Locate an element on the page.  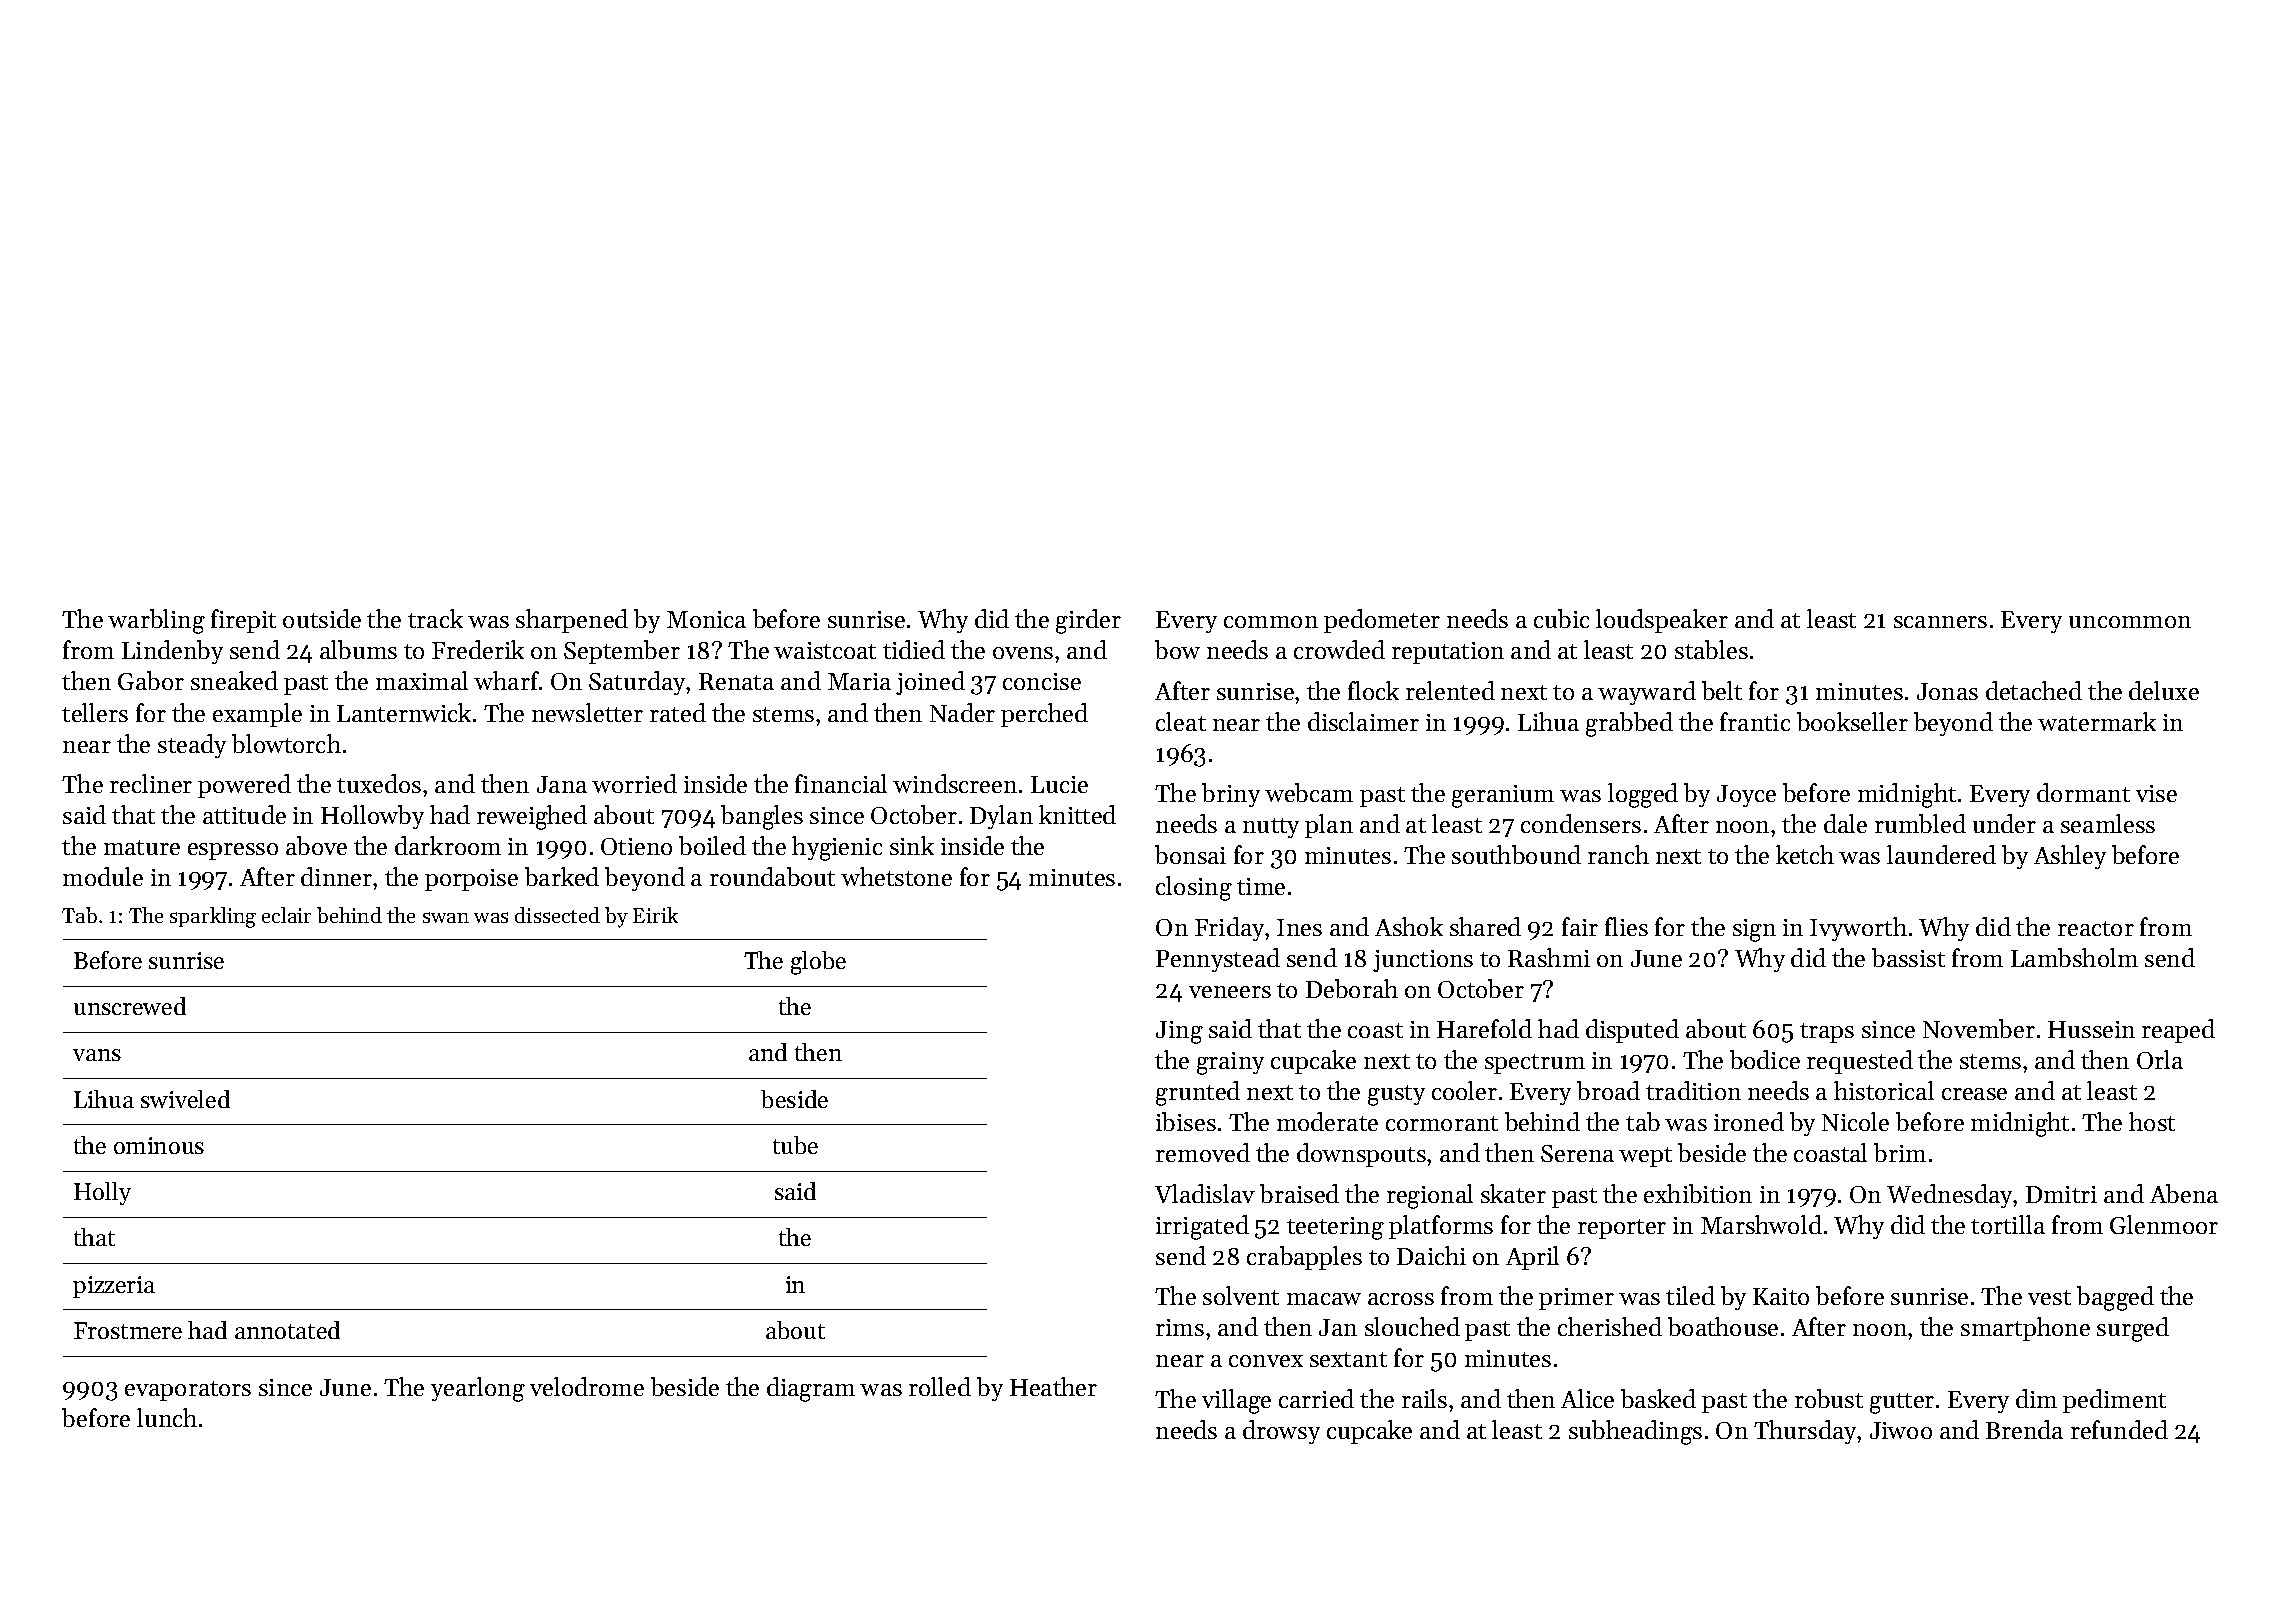
eclair is located at coordinates (286, 915).
